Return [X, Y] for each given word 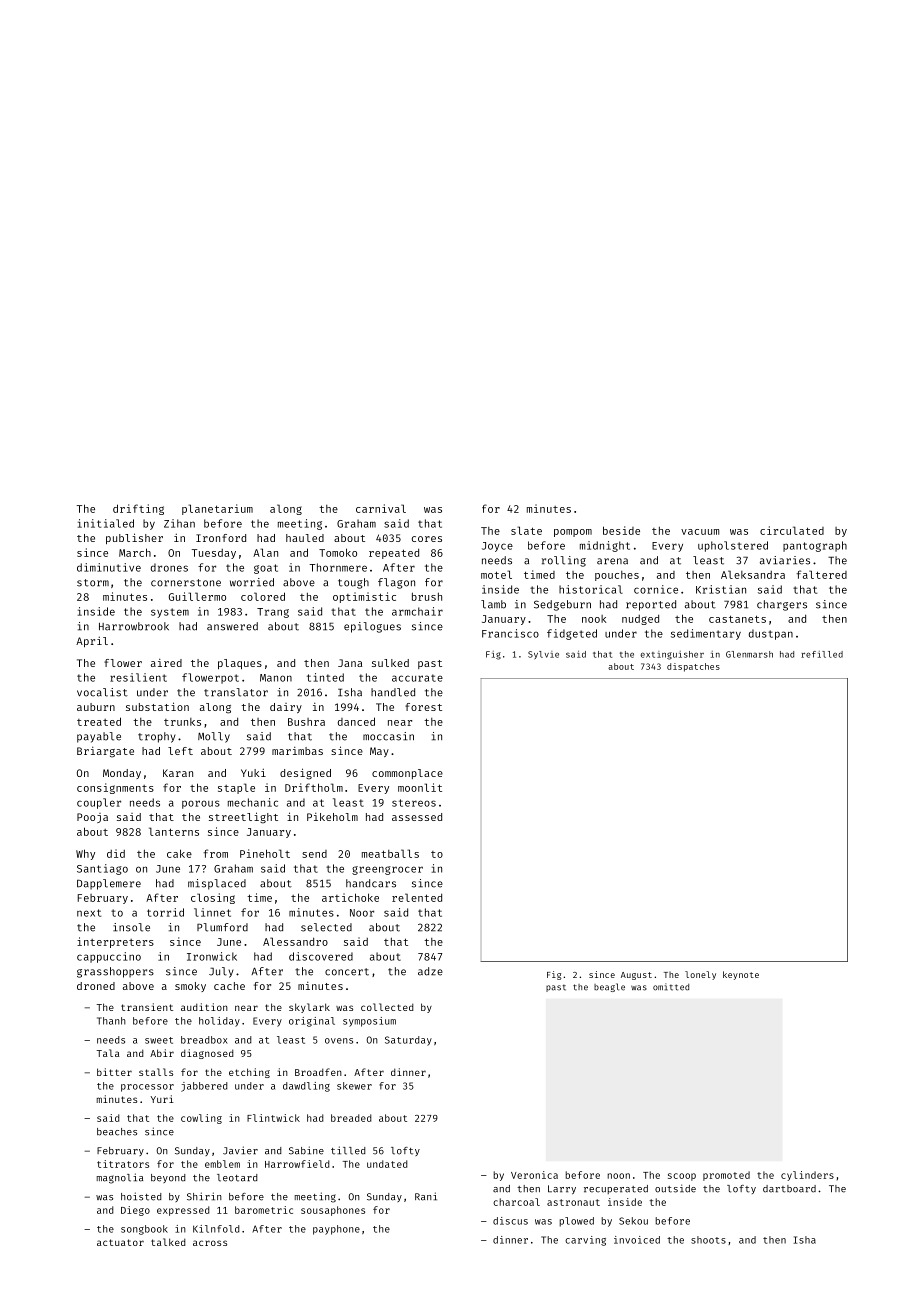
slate [526, 530]
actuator [120, 1242]
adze [430, 971]
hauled [305, 538]
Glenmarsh [749, 654]
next [89, 913]
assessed [417, 817]
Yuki [253, 772]
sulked [390, 663]
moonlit [420, 787]
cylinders [807, 1176]
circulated [792, 530]
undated [387, 1164]
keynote [741, 975]
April [92, 641]
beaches [117, 1132]
